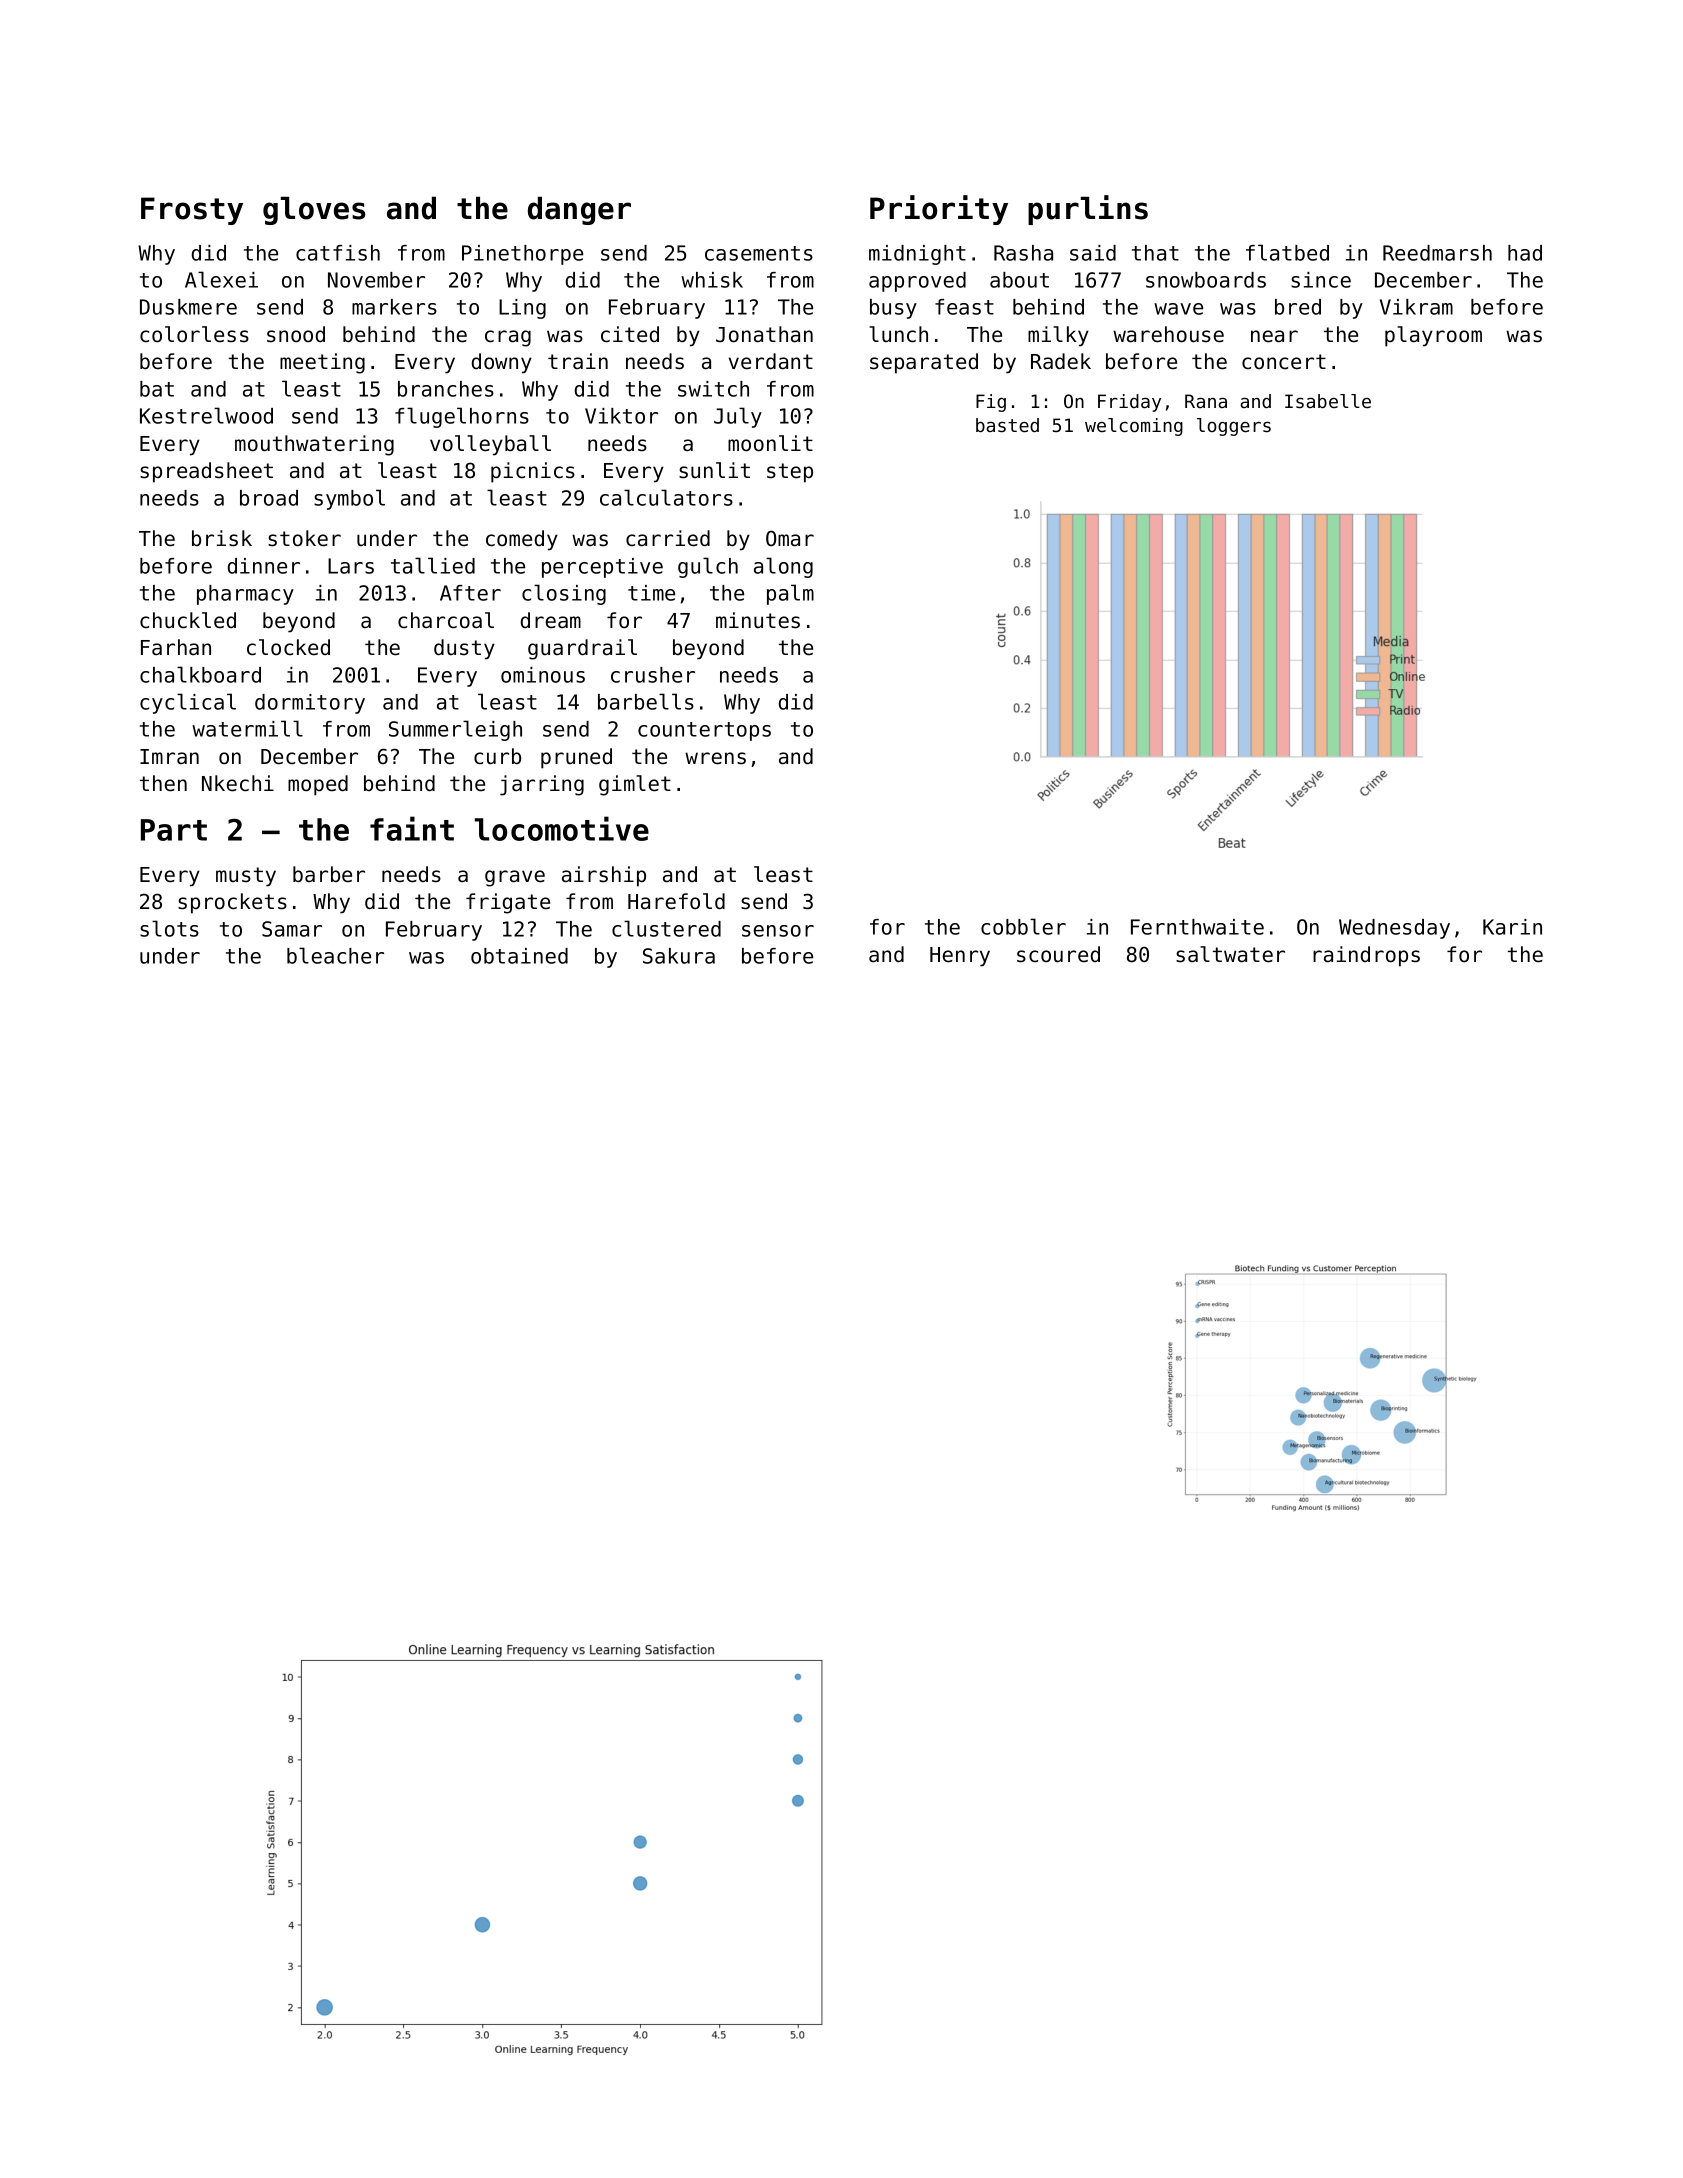  What do you see at coordinates (783, 567) in the document?
I see `along` at bounding box center [783, 567].
